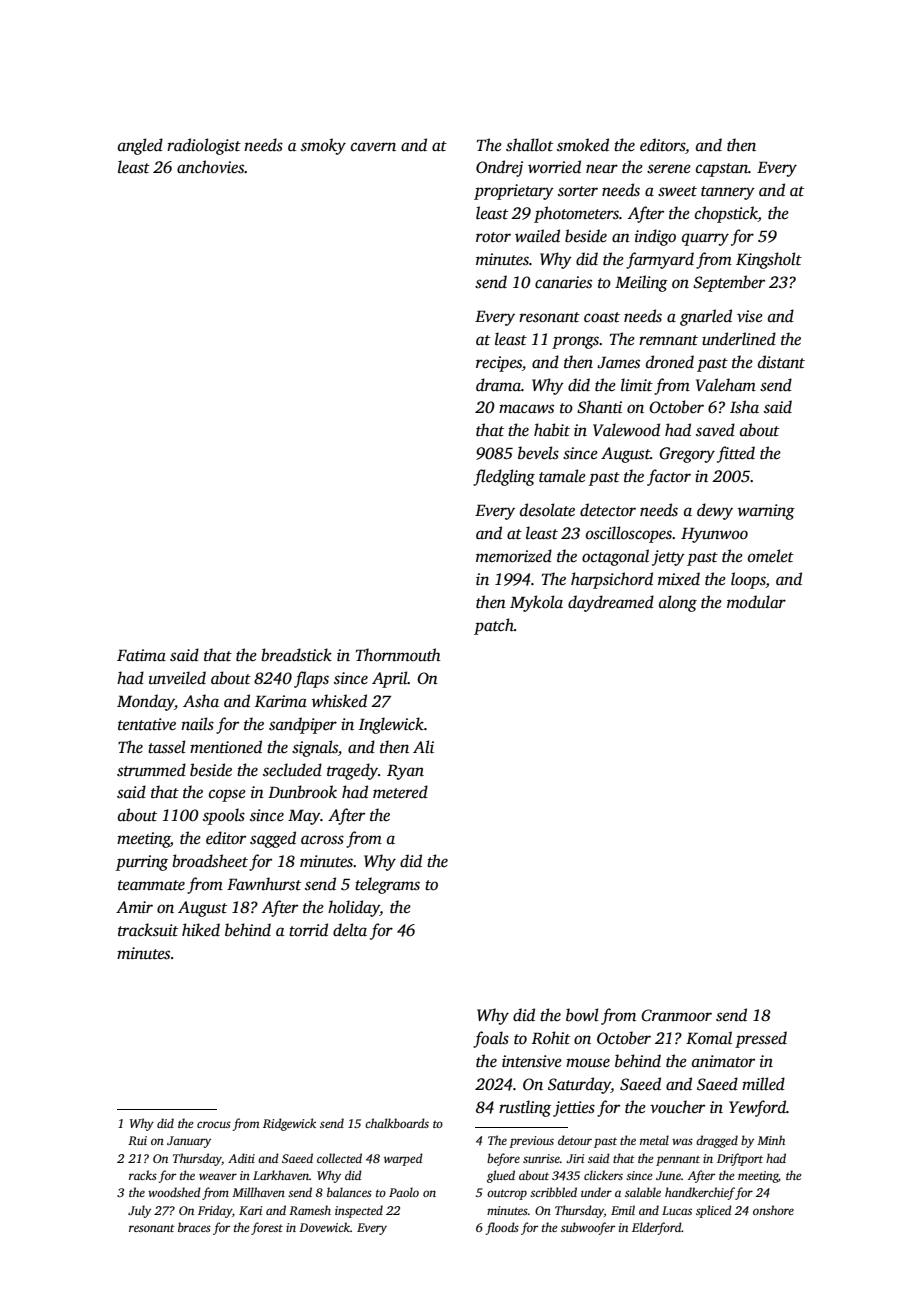 The image size is (924, 1314). What do you see at coordinates (493, 237) in the screenshot?
I see `rotor` at bounding box center [493, 237].
